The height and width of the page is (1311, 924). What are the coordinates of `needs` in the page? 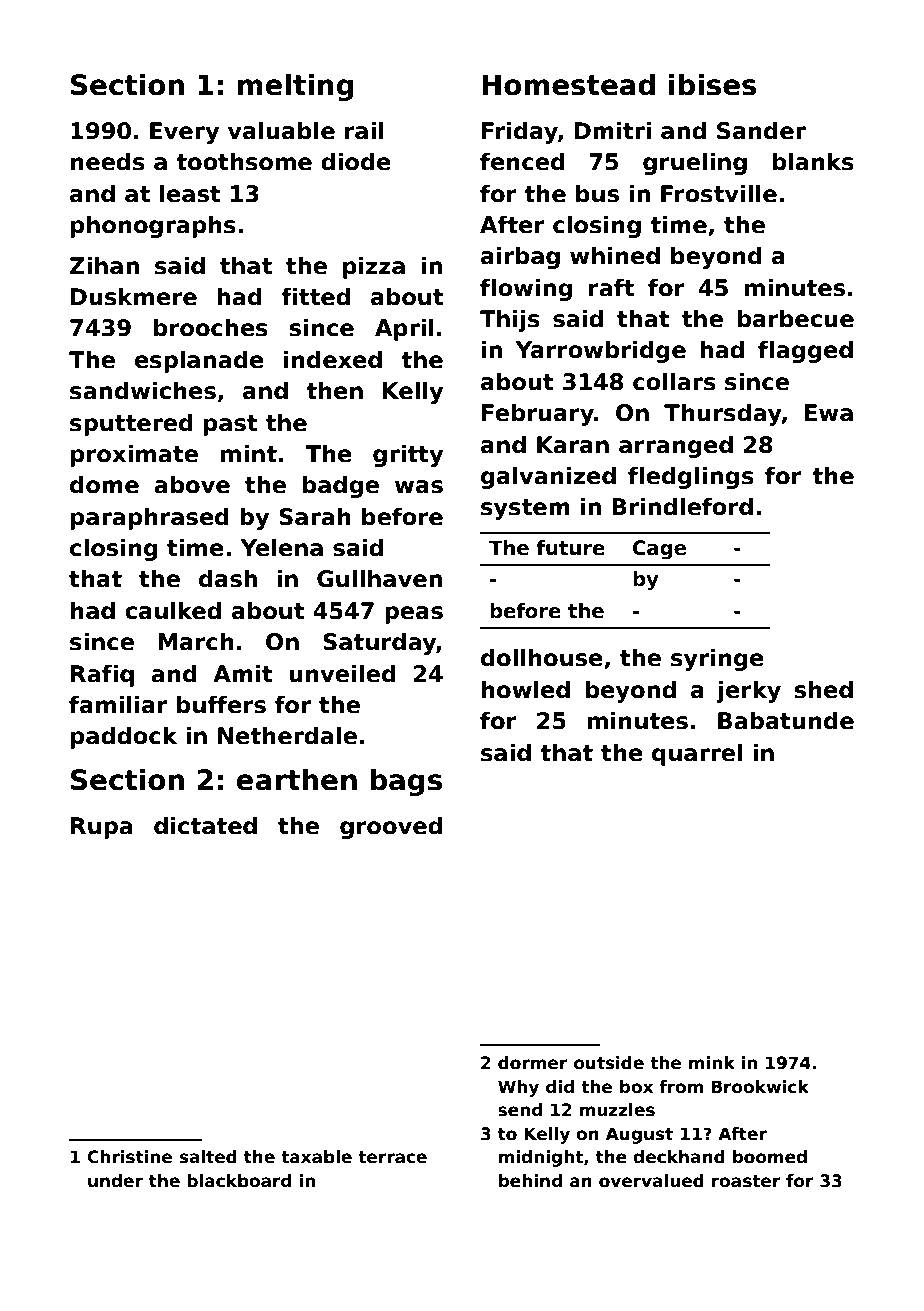 It's located at (108, 161).
